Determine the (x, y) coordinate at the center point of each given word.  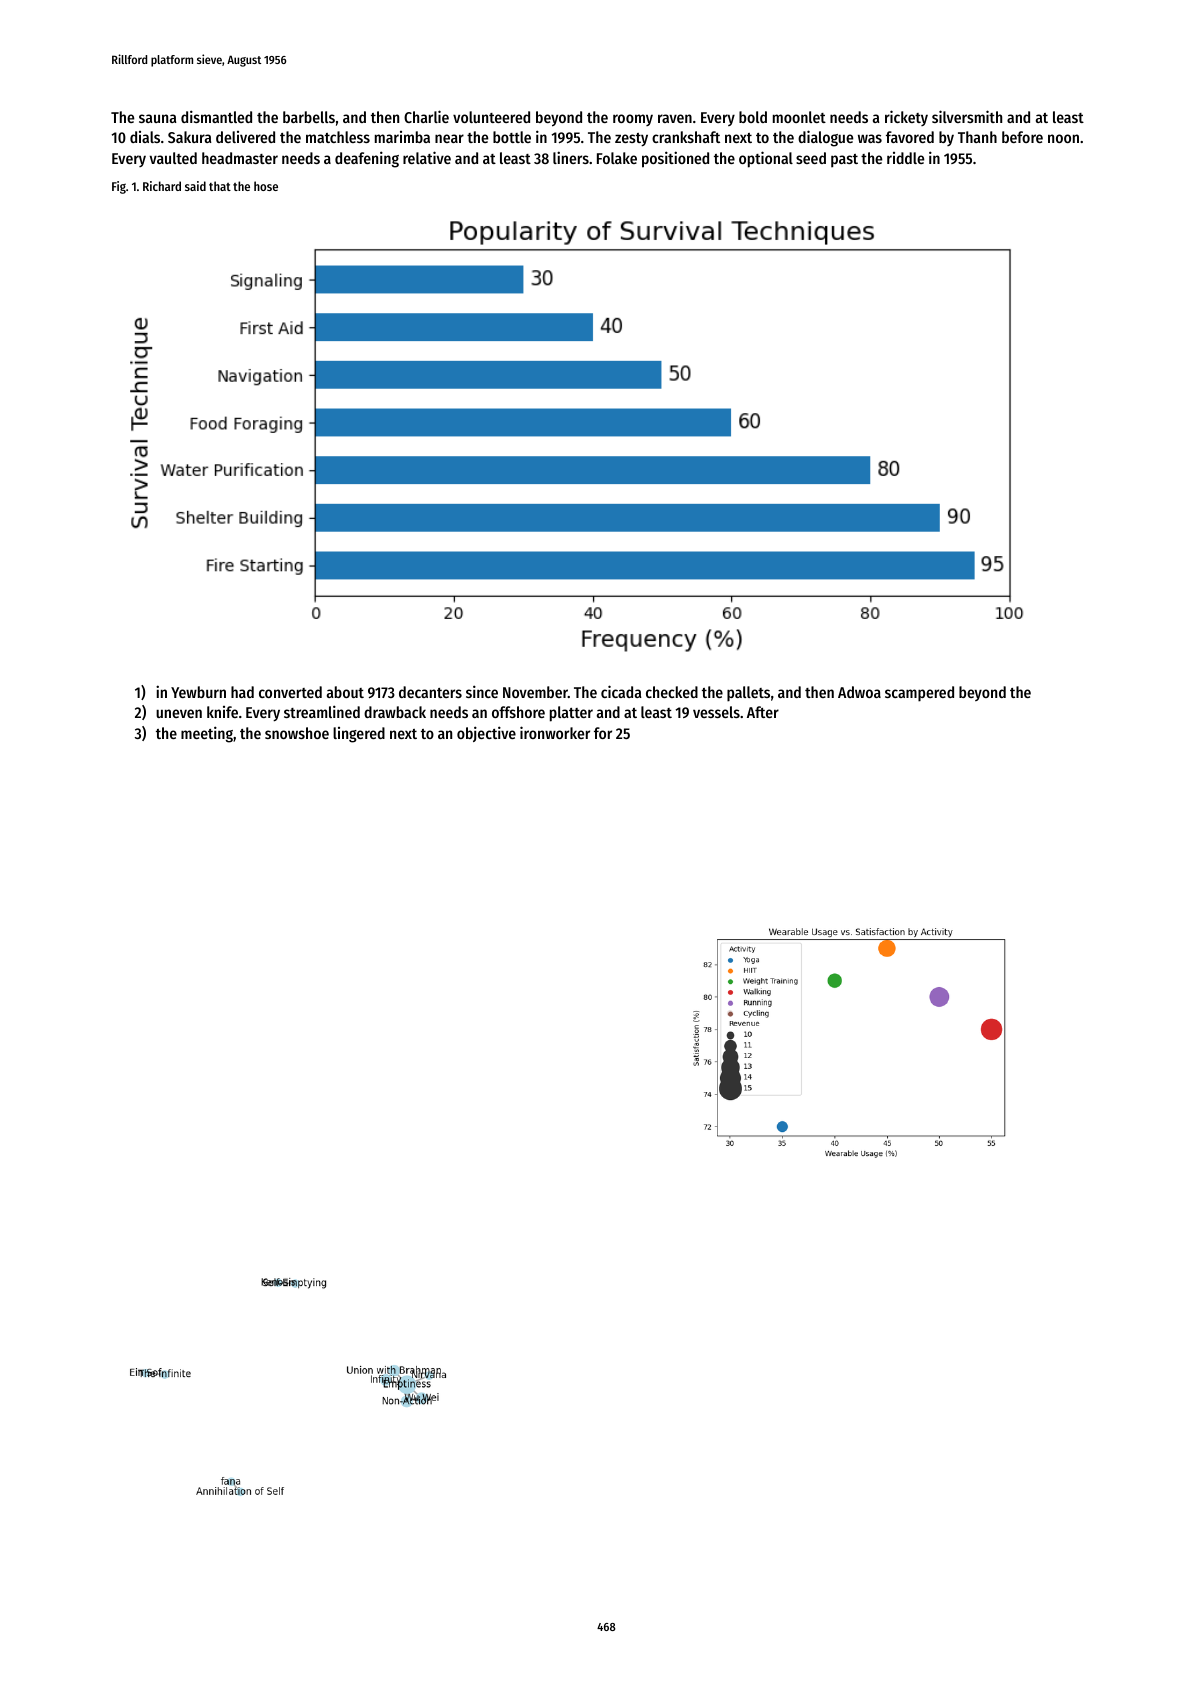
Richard (162, 186)
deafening (367, 159)
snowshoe (297, 733)
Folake (617, 158)
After (763, 712)
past (844, 160)
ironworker (555, 732)
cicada (621, 691)
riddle (905, 158)
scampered (919, 694)
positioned (675, 159)
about (345, 692)
